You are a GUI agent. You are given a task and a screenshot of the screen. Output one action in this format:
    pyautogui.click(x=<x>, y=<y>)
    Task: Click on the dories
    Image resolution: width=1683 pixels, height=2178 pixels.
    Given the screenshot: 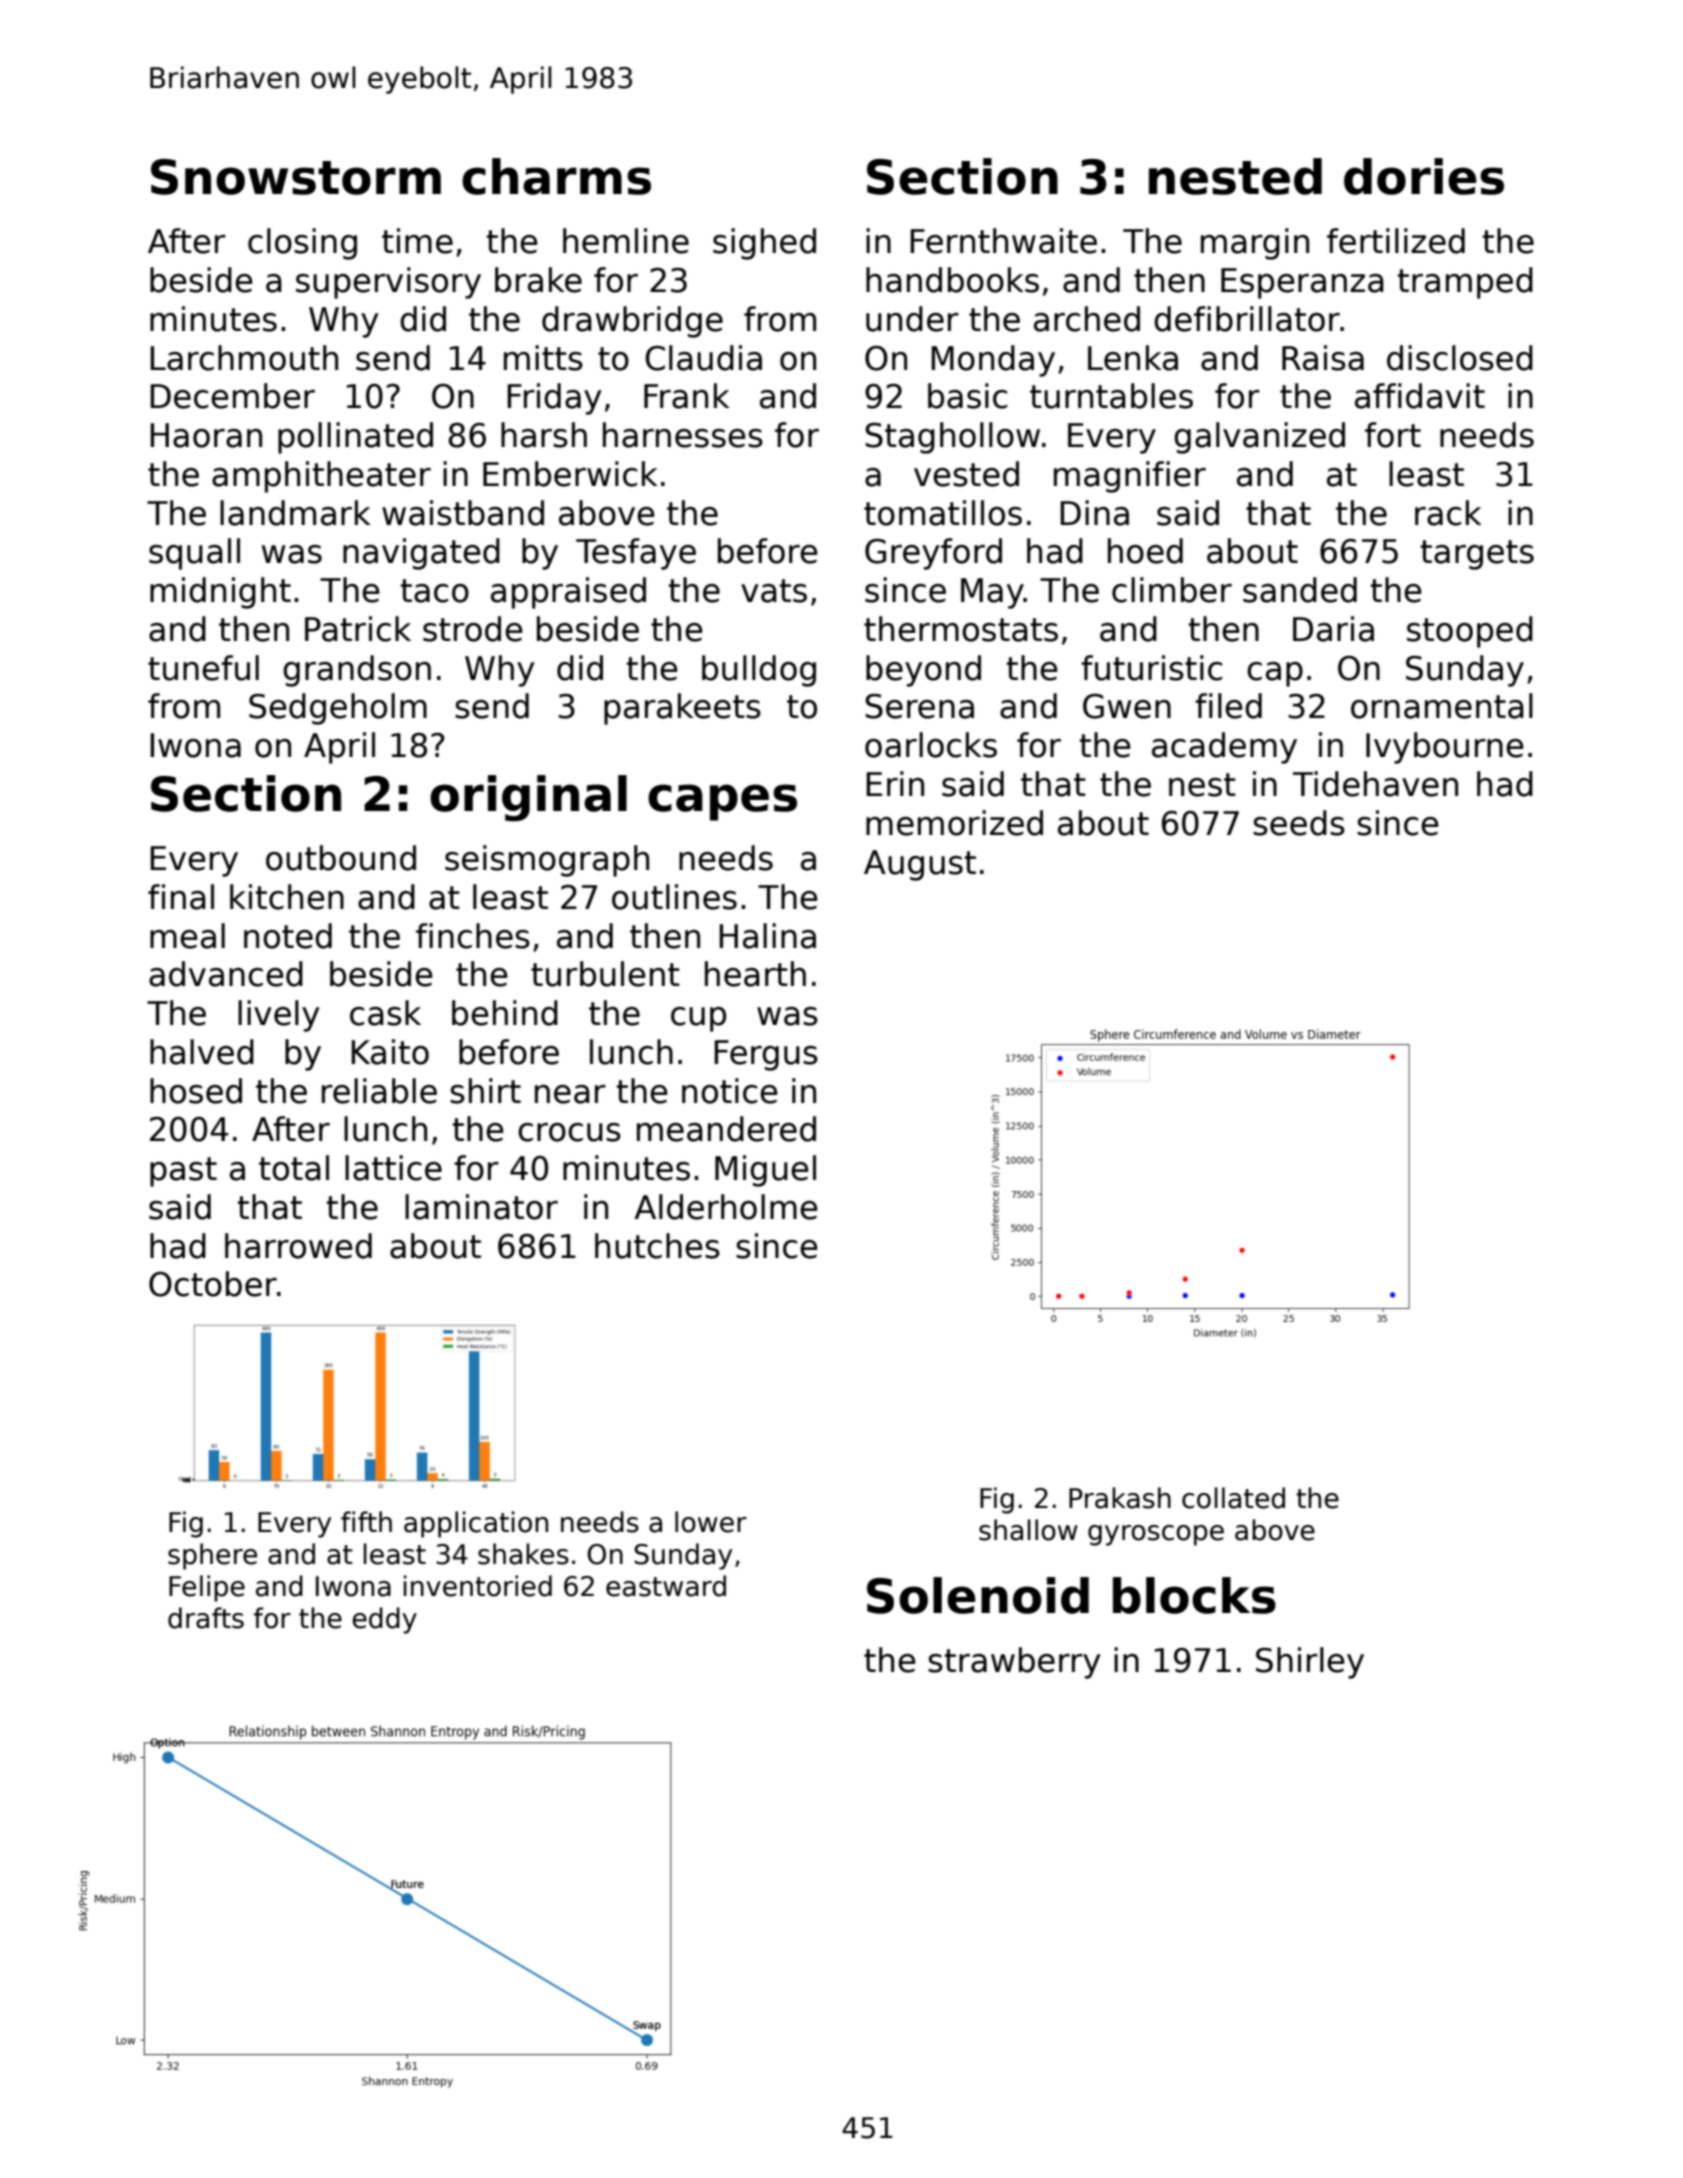 What is the action you would take?
    pyautogui.click(x=1424, y=176)
